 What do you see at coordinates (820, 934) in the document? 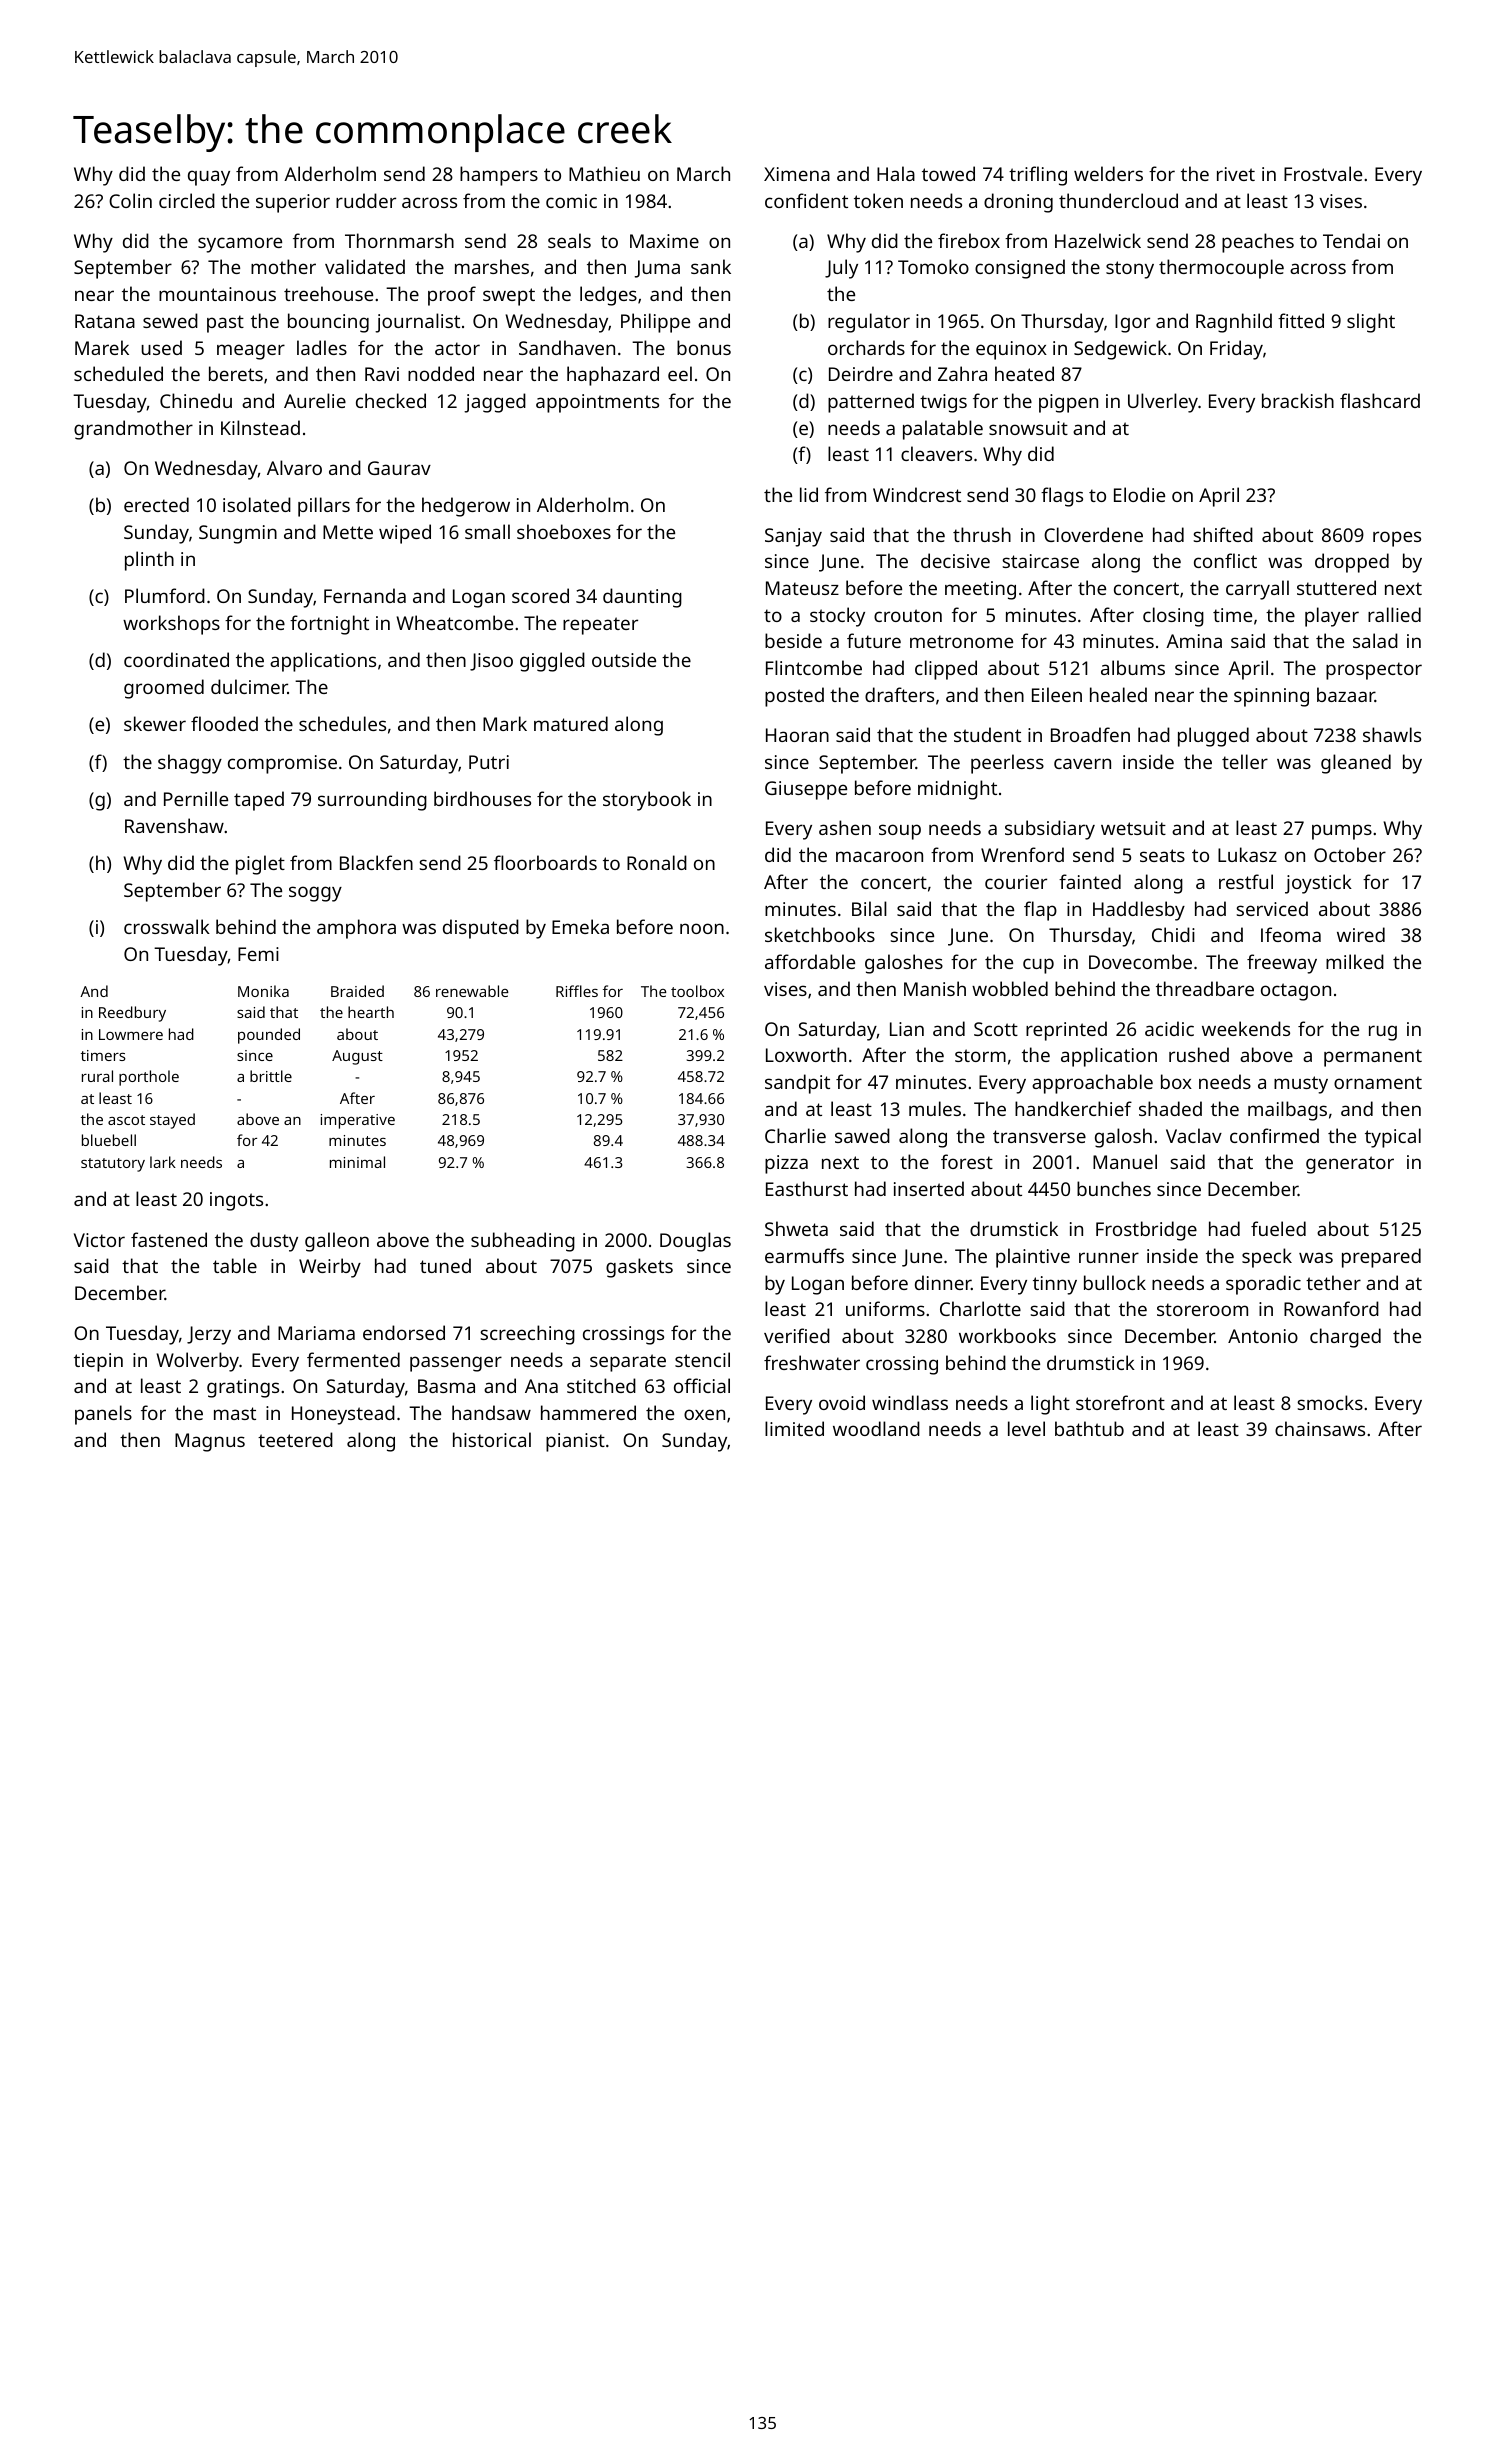
I see `sketchbooks` at bounding box center [820, 934].
